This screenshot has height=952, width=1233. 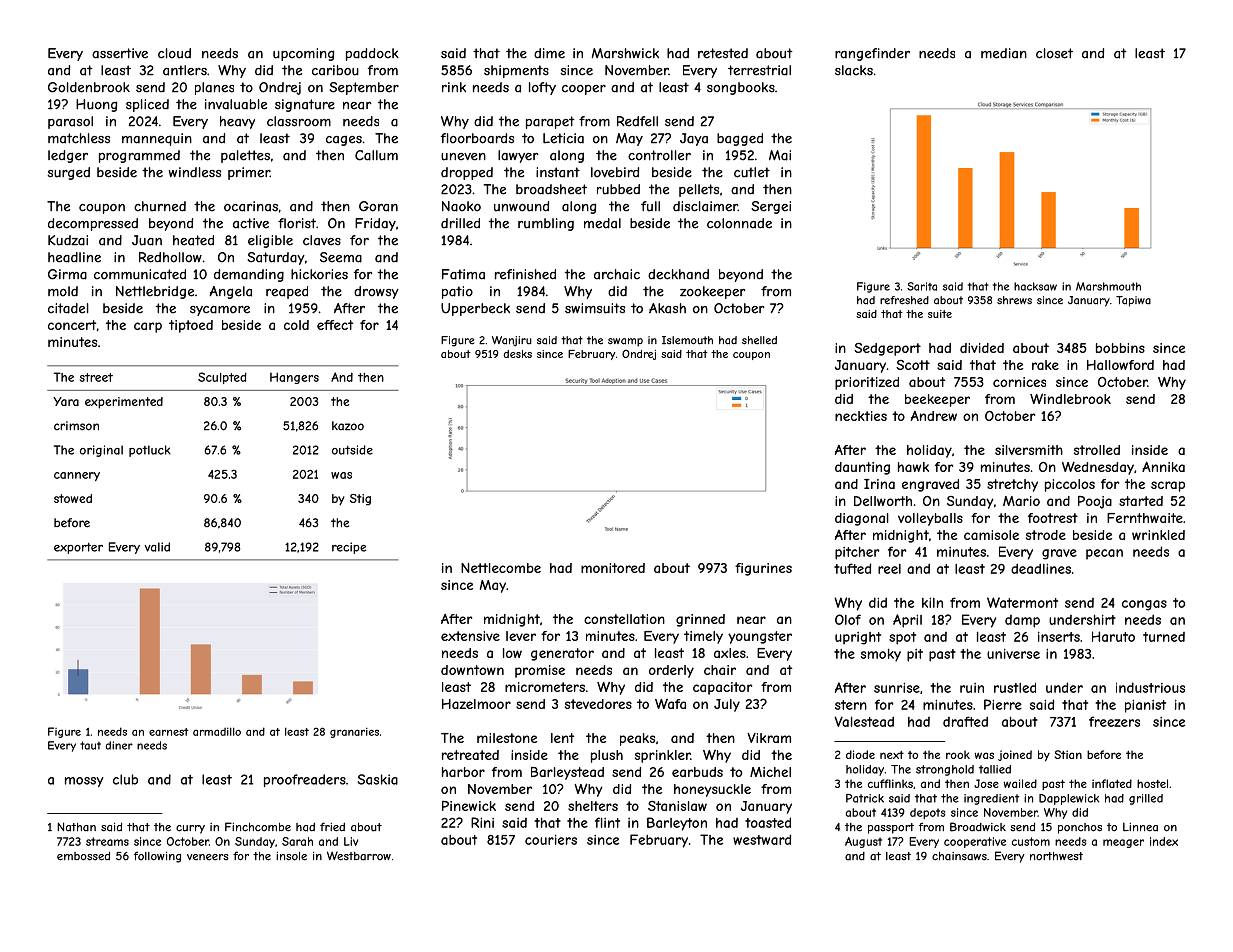 I want to click on cannery, so click(x=77, y=476).
